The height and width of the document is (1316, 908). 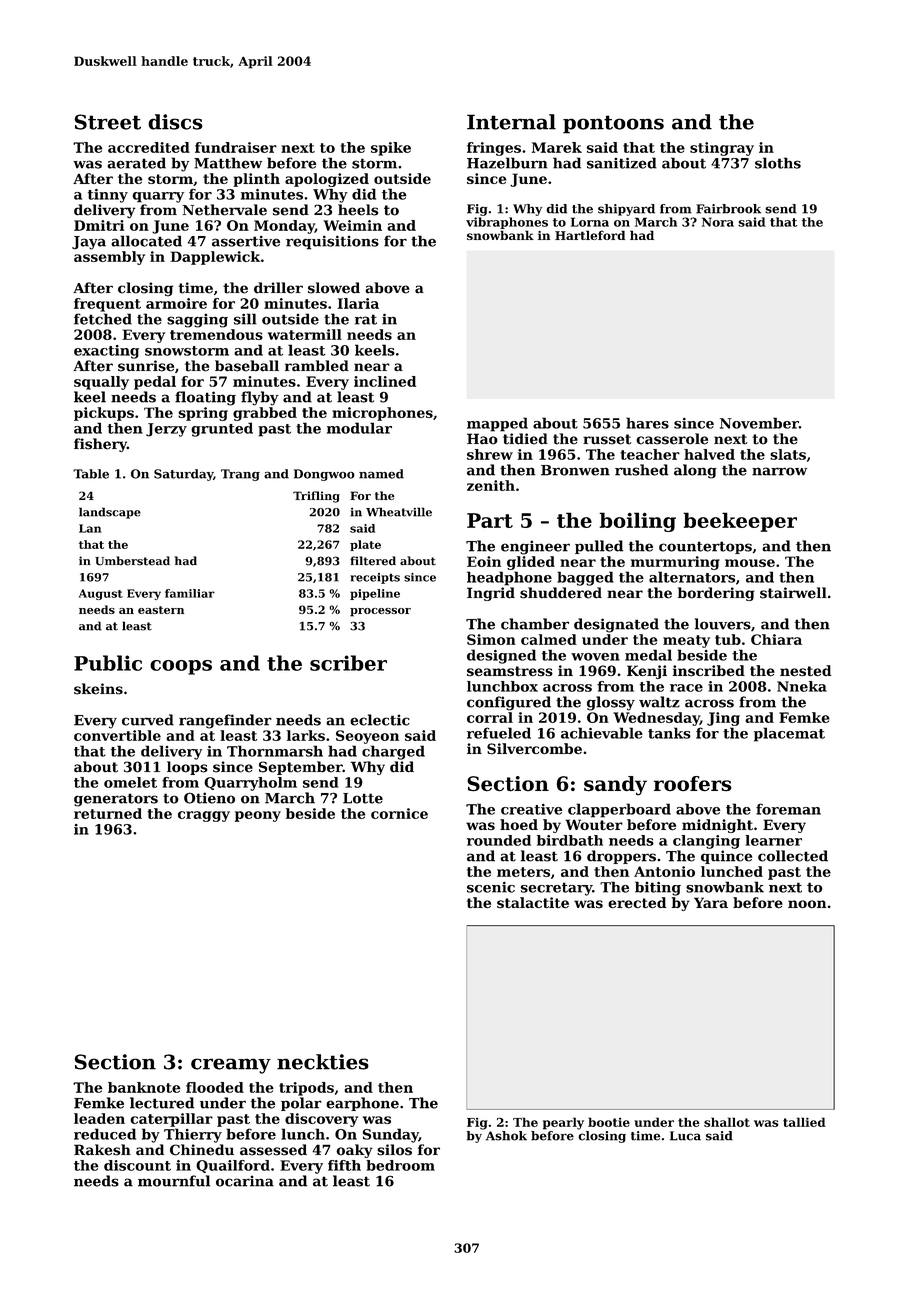 I want to click on stalactite, so click(x=533, y=903).
